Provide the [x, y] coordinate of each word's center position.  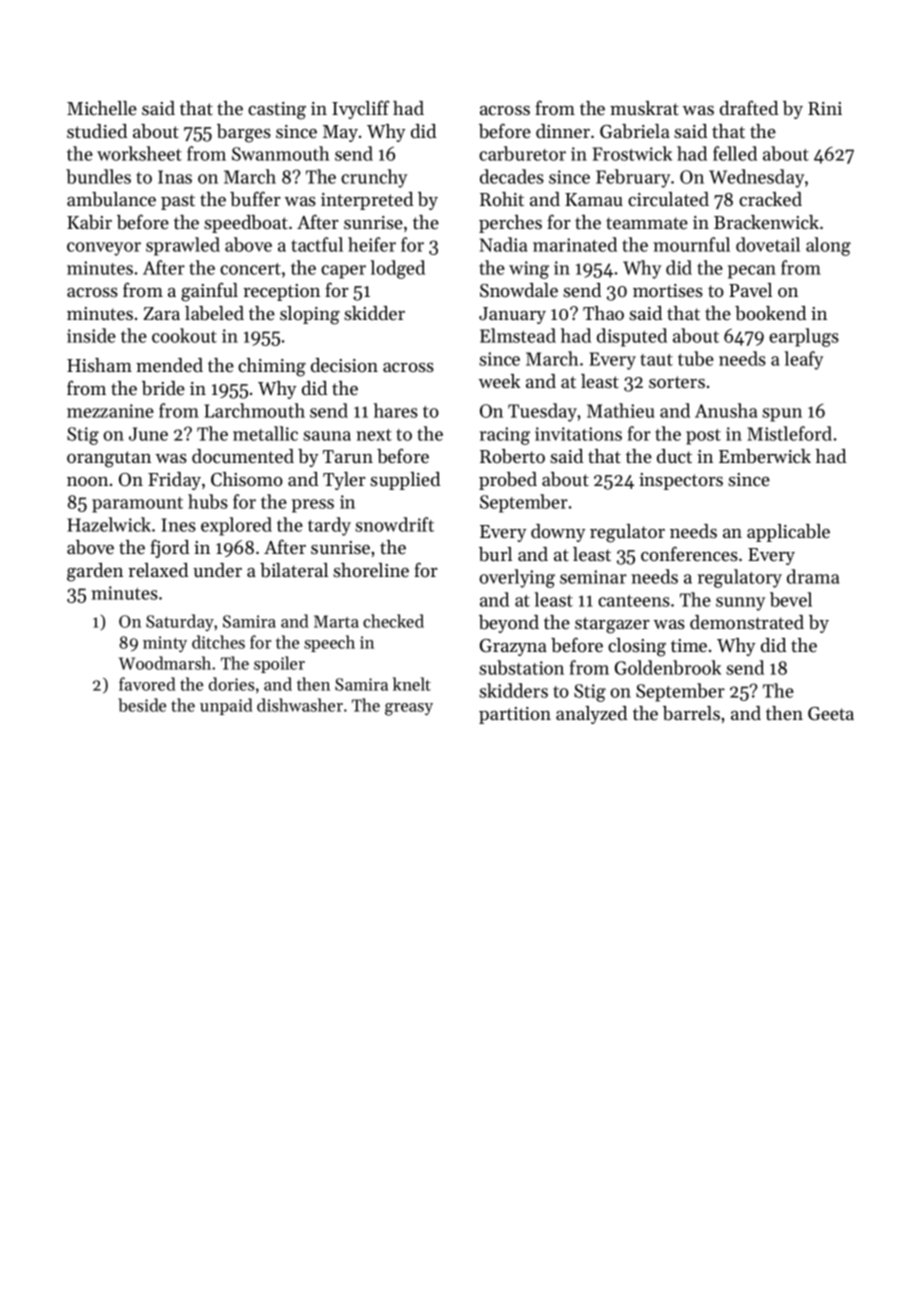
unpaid [226, 706]
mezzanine [110, 411]
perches [510, 224]
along [828, 246]
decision [344, 365]
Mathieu [620, 410]
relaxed [158, 570]
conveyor [104, 249]
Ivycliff [360, 109]
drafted [749, 107]
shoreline [371, 570]
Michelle [102, 108]
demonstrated [747, 622]
